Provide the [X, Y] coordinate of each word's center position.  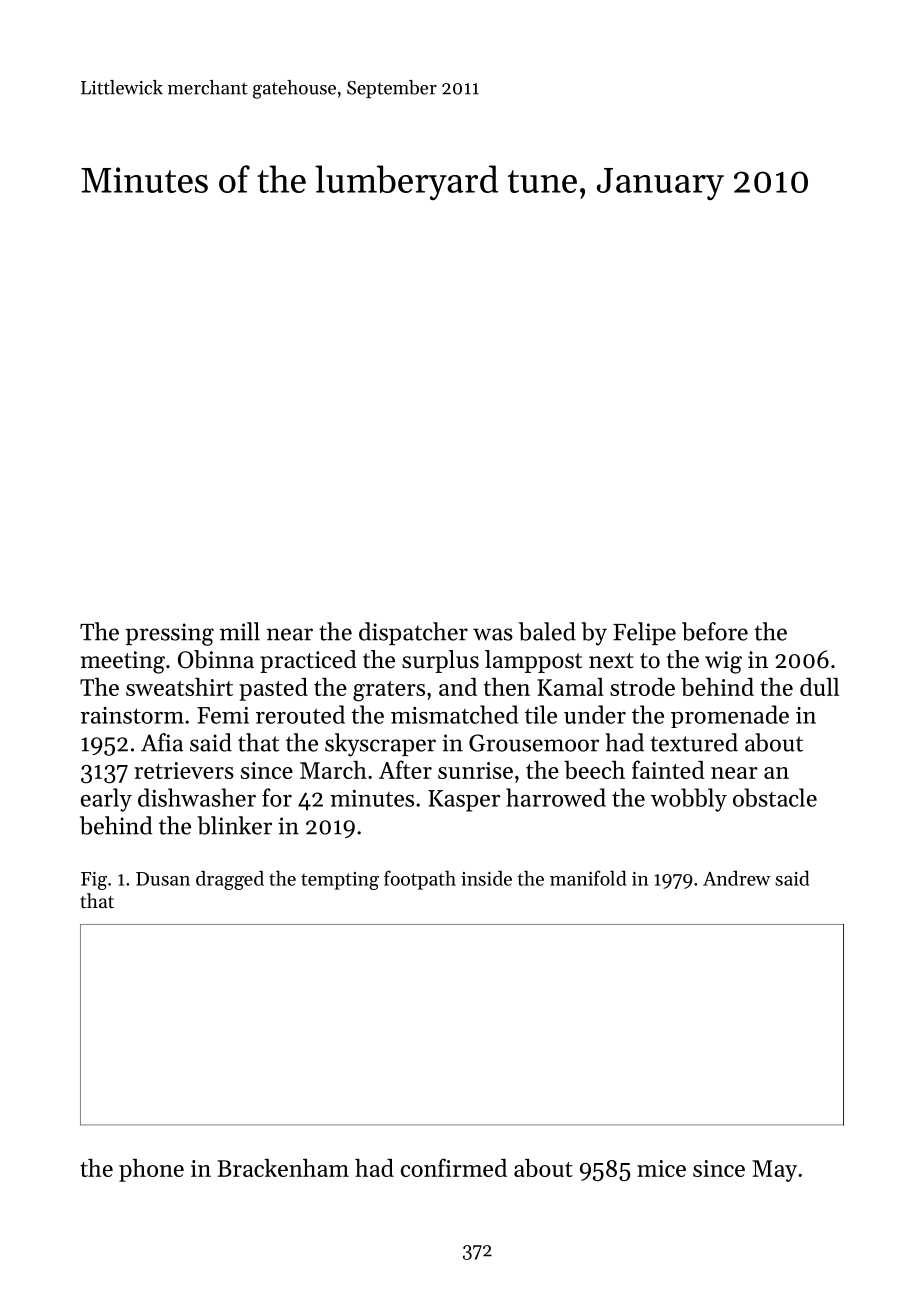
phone [151, 1170]
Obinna [216, 659]
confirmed [454, 1167]
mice [661, 1168]
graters [389, 691]
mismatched [454, 714]
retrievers [184, 770]
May [774, 1171]
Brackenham [283, 1168]
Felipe [644, 633]
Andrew [736, 878]
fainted [668, 769]
